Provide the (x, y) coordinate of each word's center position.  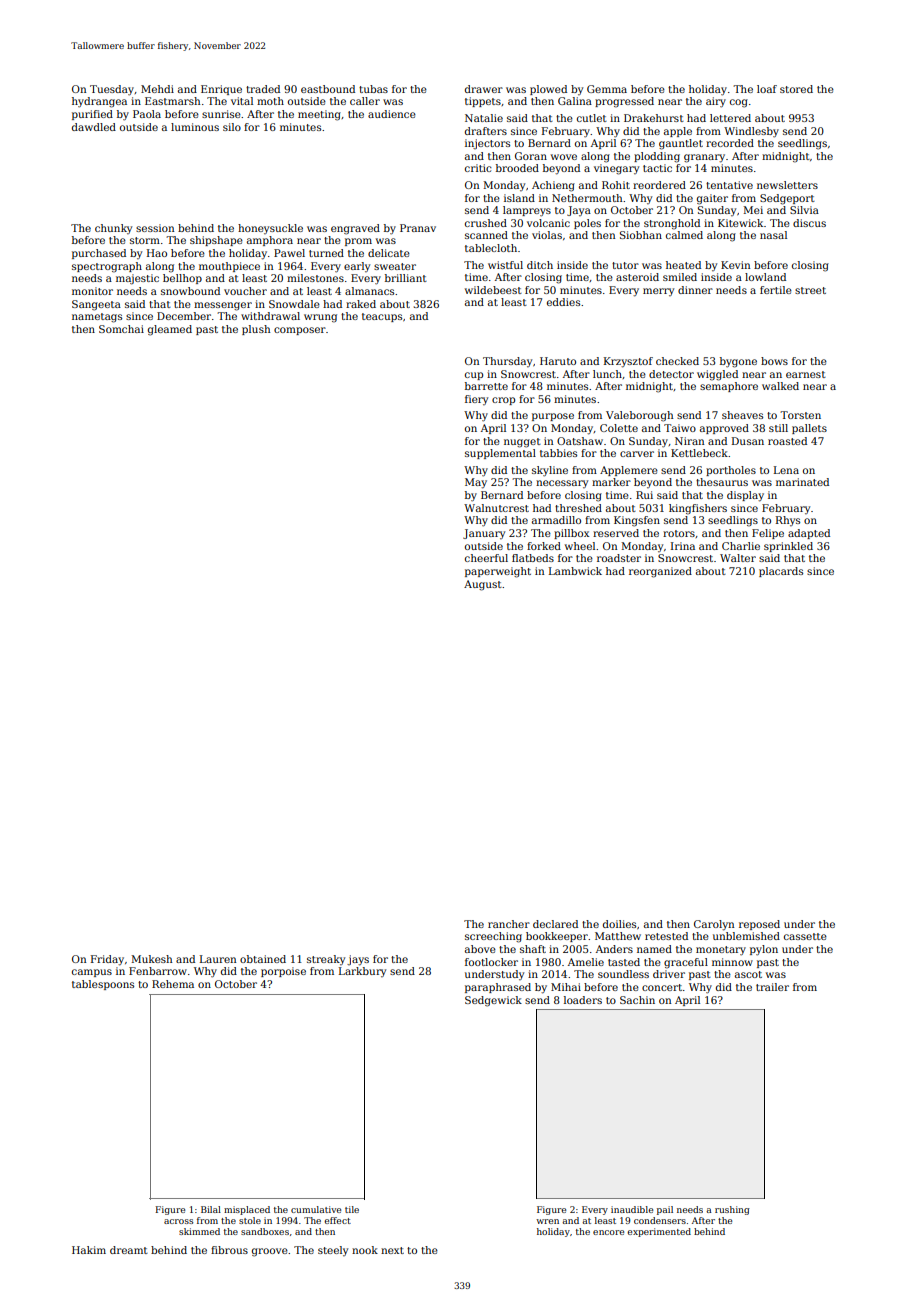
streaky (326, 960)
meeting (319, 115)
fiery (476, 400)
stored (796, 89)
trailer (772, 987)
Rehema (173, 984)
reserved (616, 533)
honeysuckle (270, 229)
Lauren (218, 959)
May (476, 483)
